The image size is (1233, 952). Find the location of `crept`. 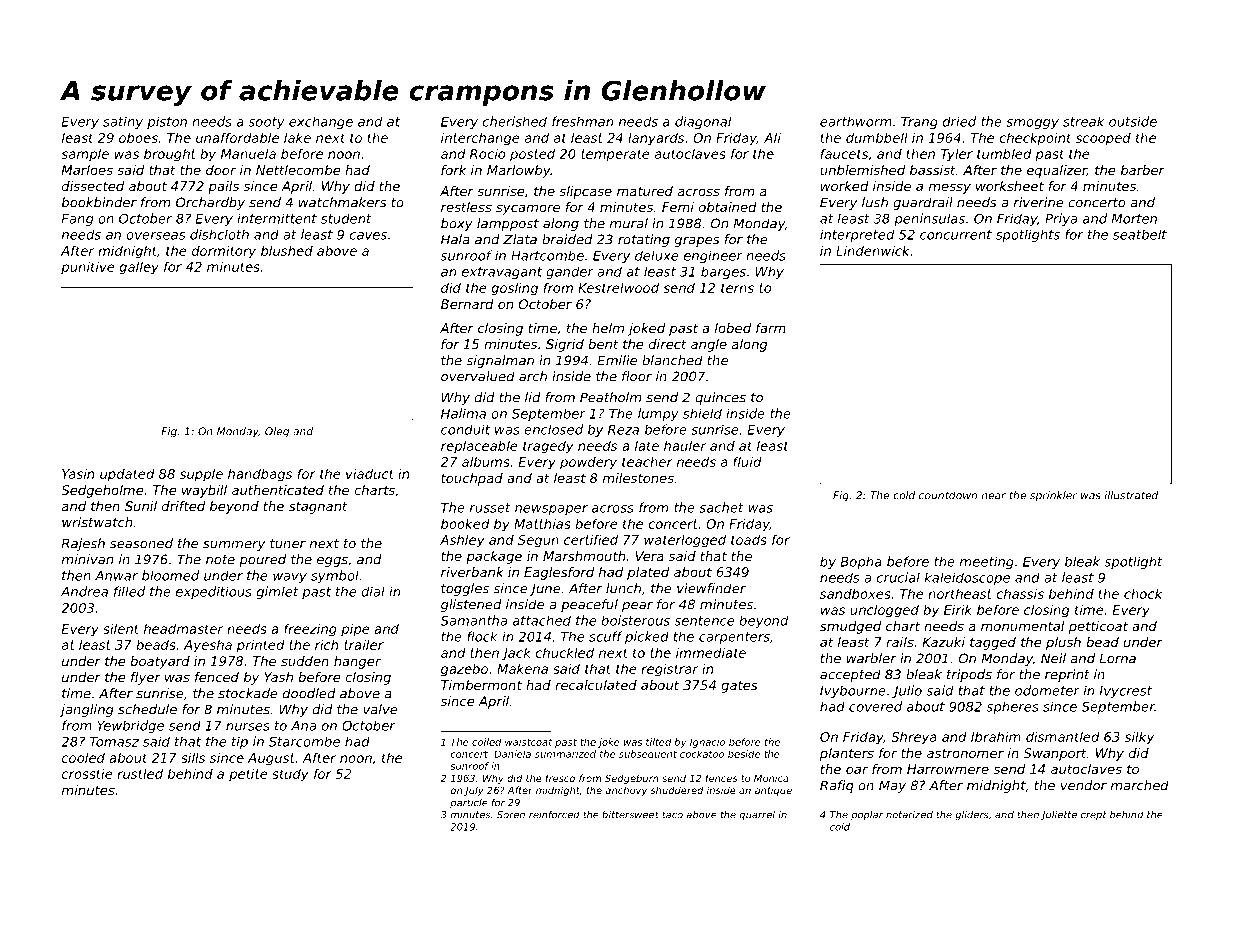

crept is located at coordinates (1094, 816).
